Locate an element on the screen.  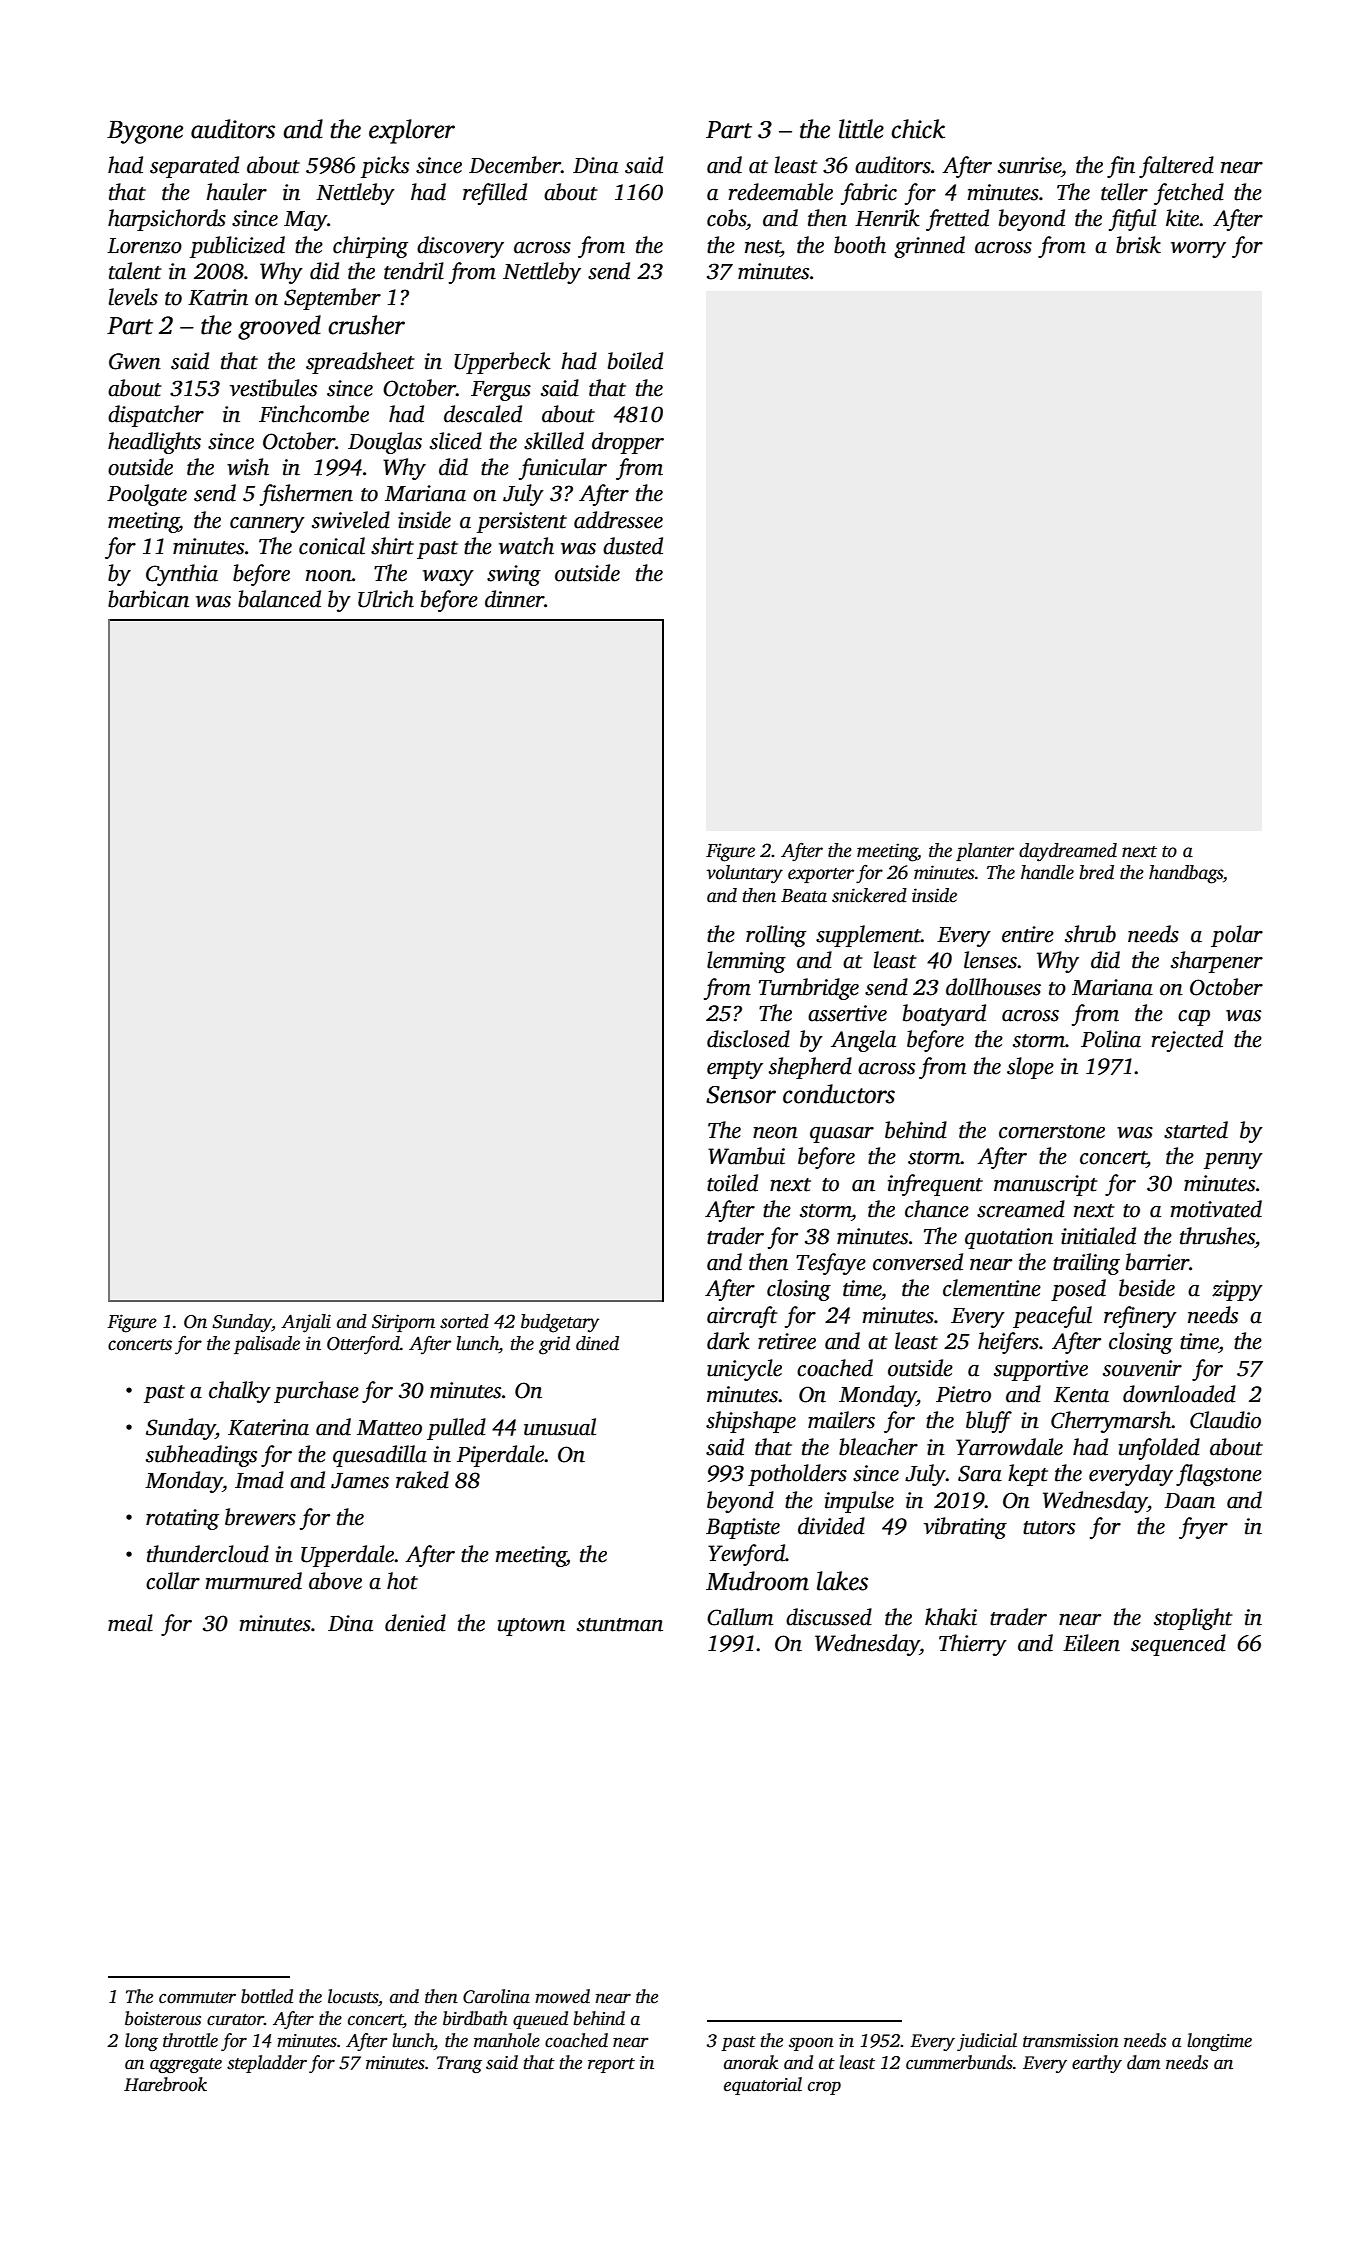
little is located at coordinates (861, 129).
